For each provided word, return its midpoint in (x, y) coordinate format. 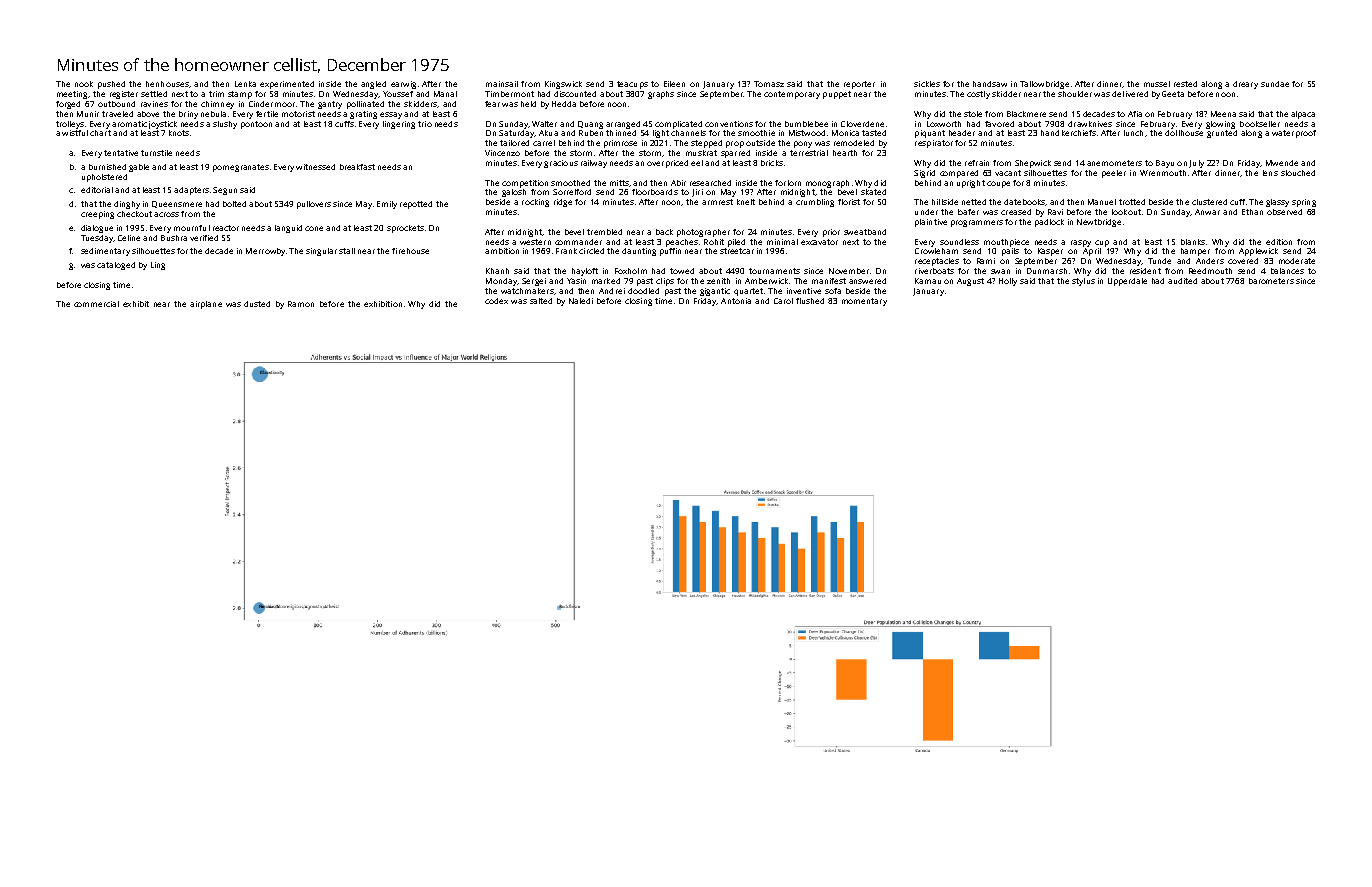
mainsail (502, 84)
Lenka (245, 84)
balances (1287, 271)
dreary (1245, 85)
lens (1270, 173)
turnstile (156, 153)
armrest (717, 202)
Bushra (174, 238)
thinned (621, 133)
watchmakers (527, 291)
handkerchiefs (1068, 133)
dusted (257, 304)
